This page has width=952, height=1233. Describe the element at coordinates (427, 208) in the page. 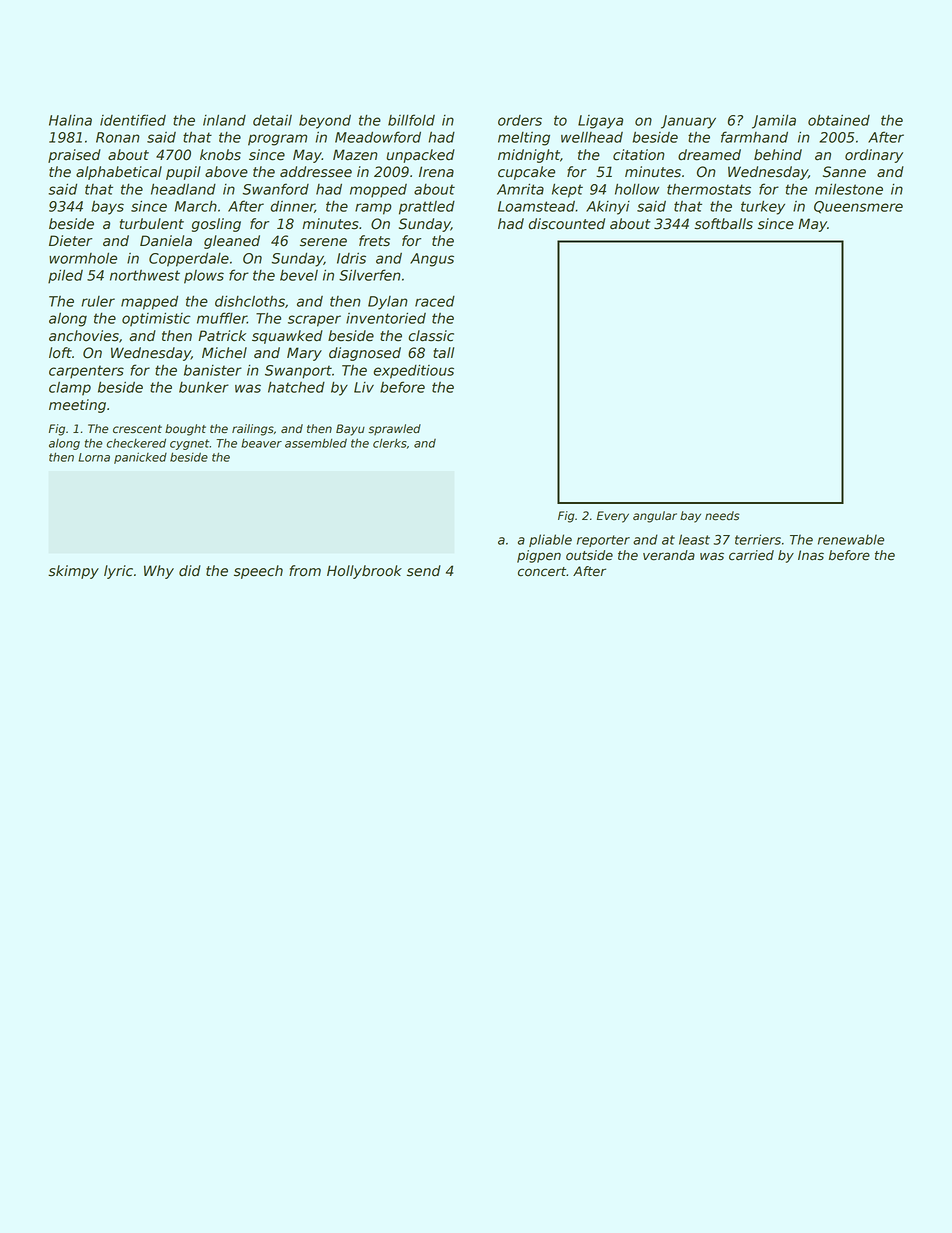

I see `prattled` at that location.
